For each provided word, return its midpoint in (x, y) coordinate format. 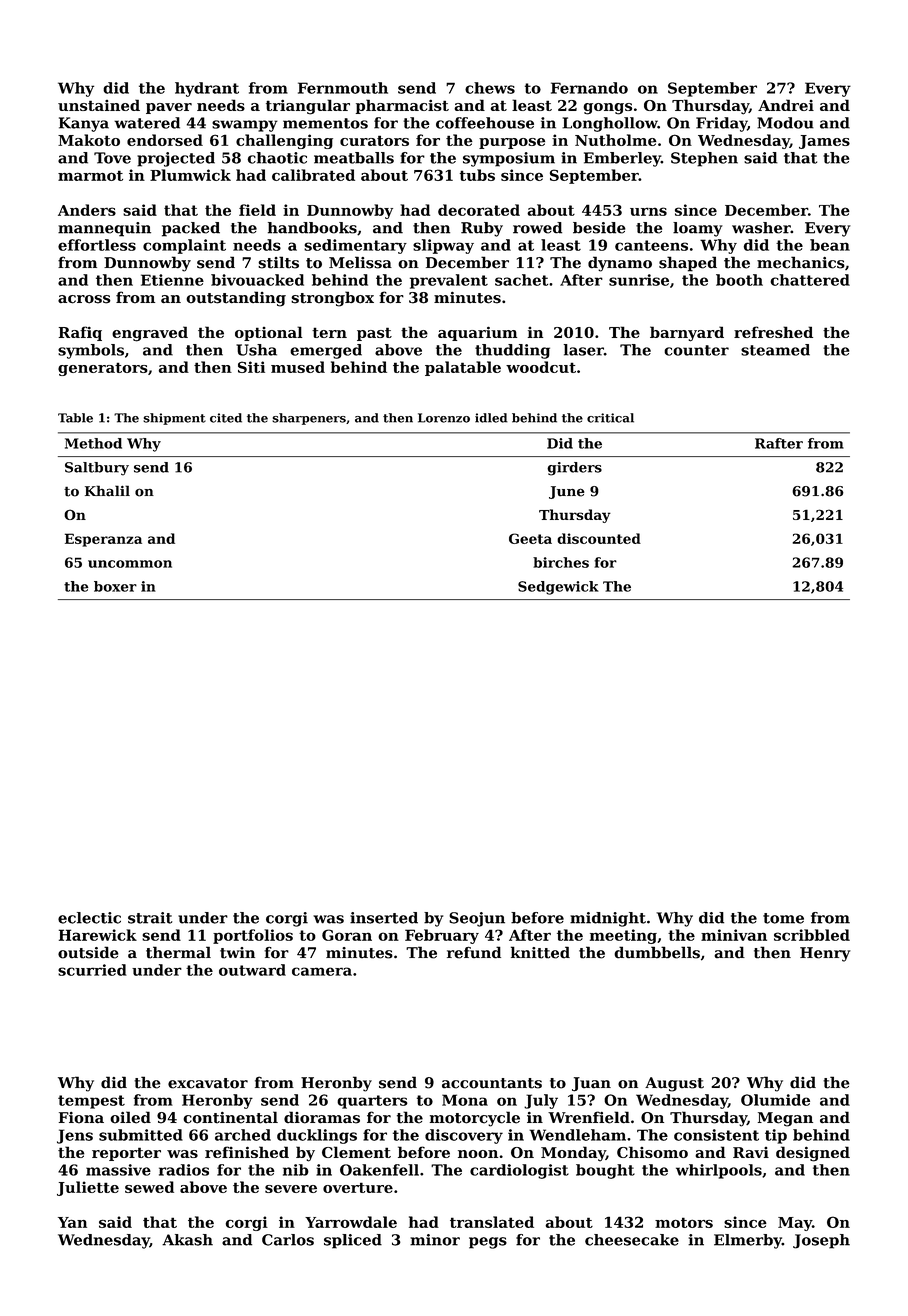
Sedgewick (558, 588)
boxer (115, 586)
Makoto (89, 140)
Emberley (622, 159)
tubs (477, 175)
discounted (599, 538)
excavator (208, 1083)
